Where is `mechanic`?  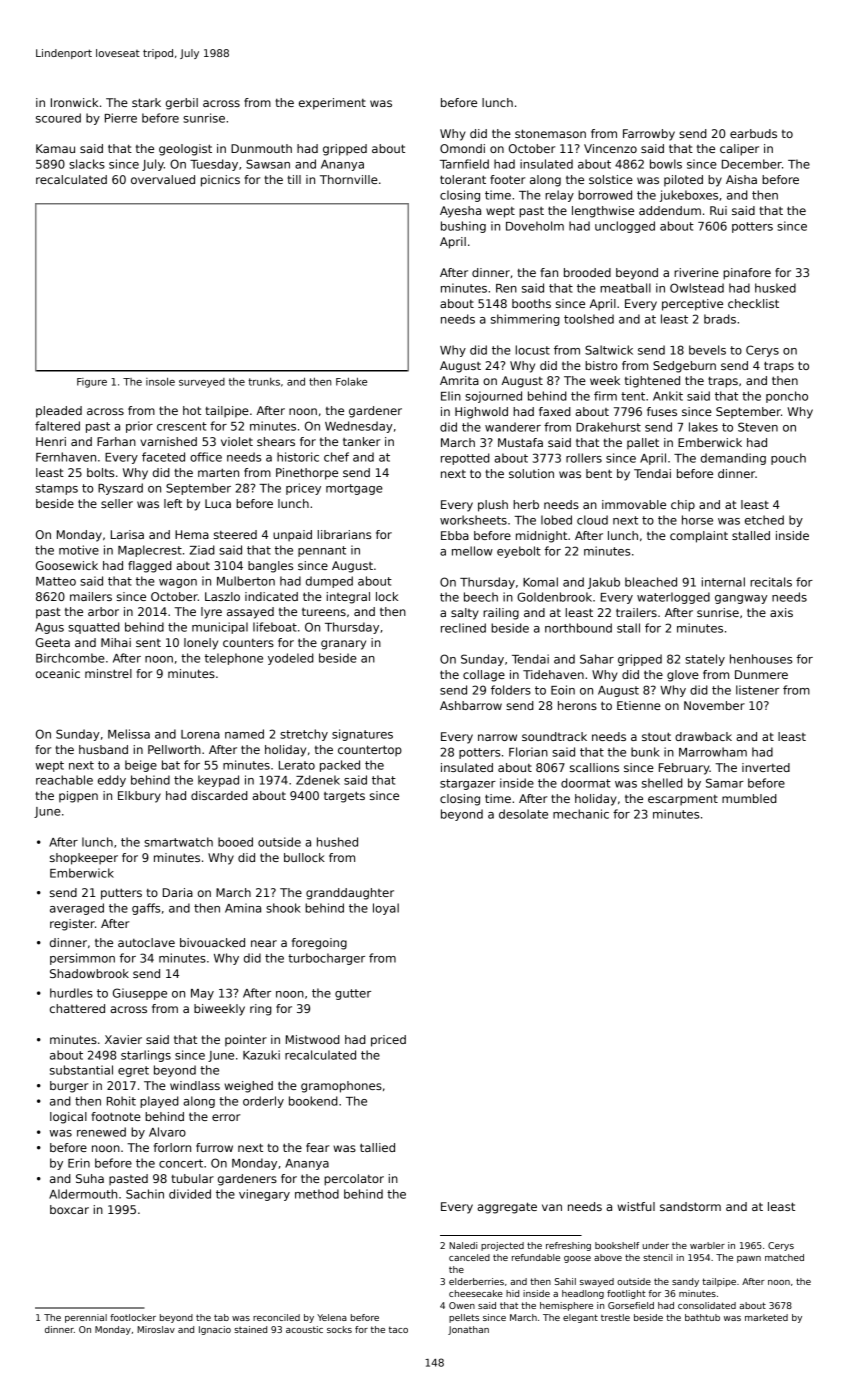 mechanic is located at coordinates (581, 814).
